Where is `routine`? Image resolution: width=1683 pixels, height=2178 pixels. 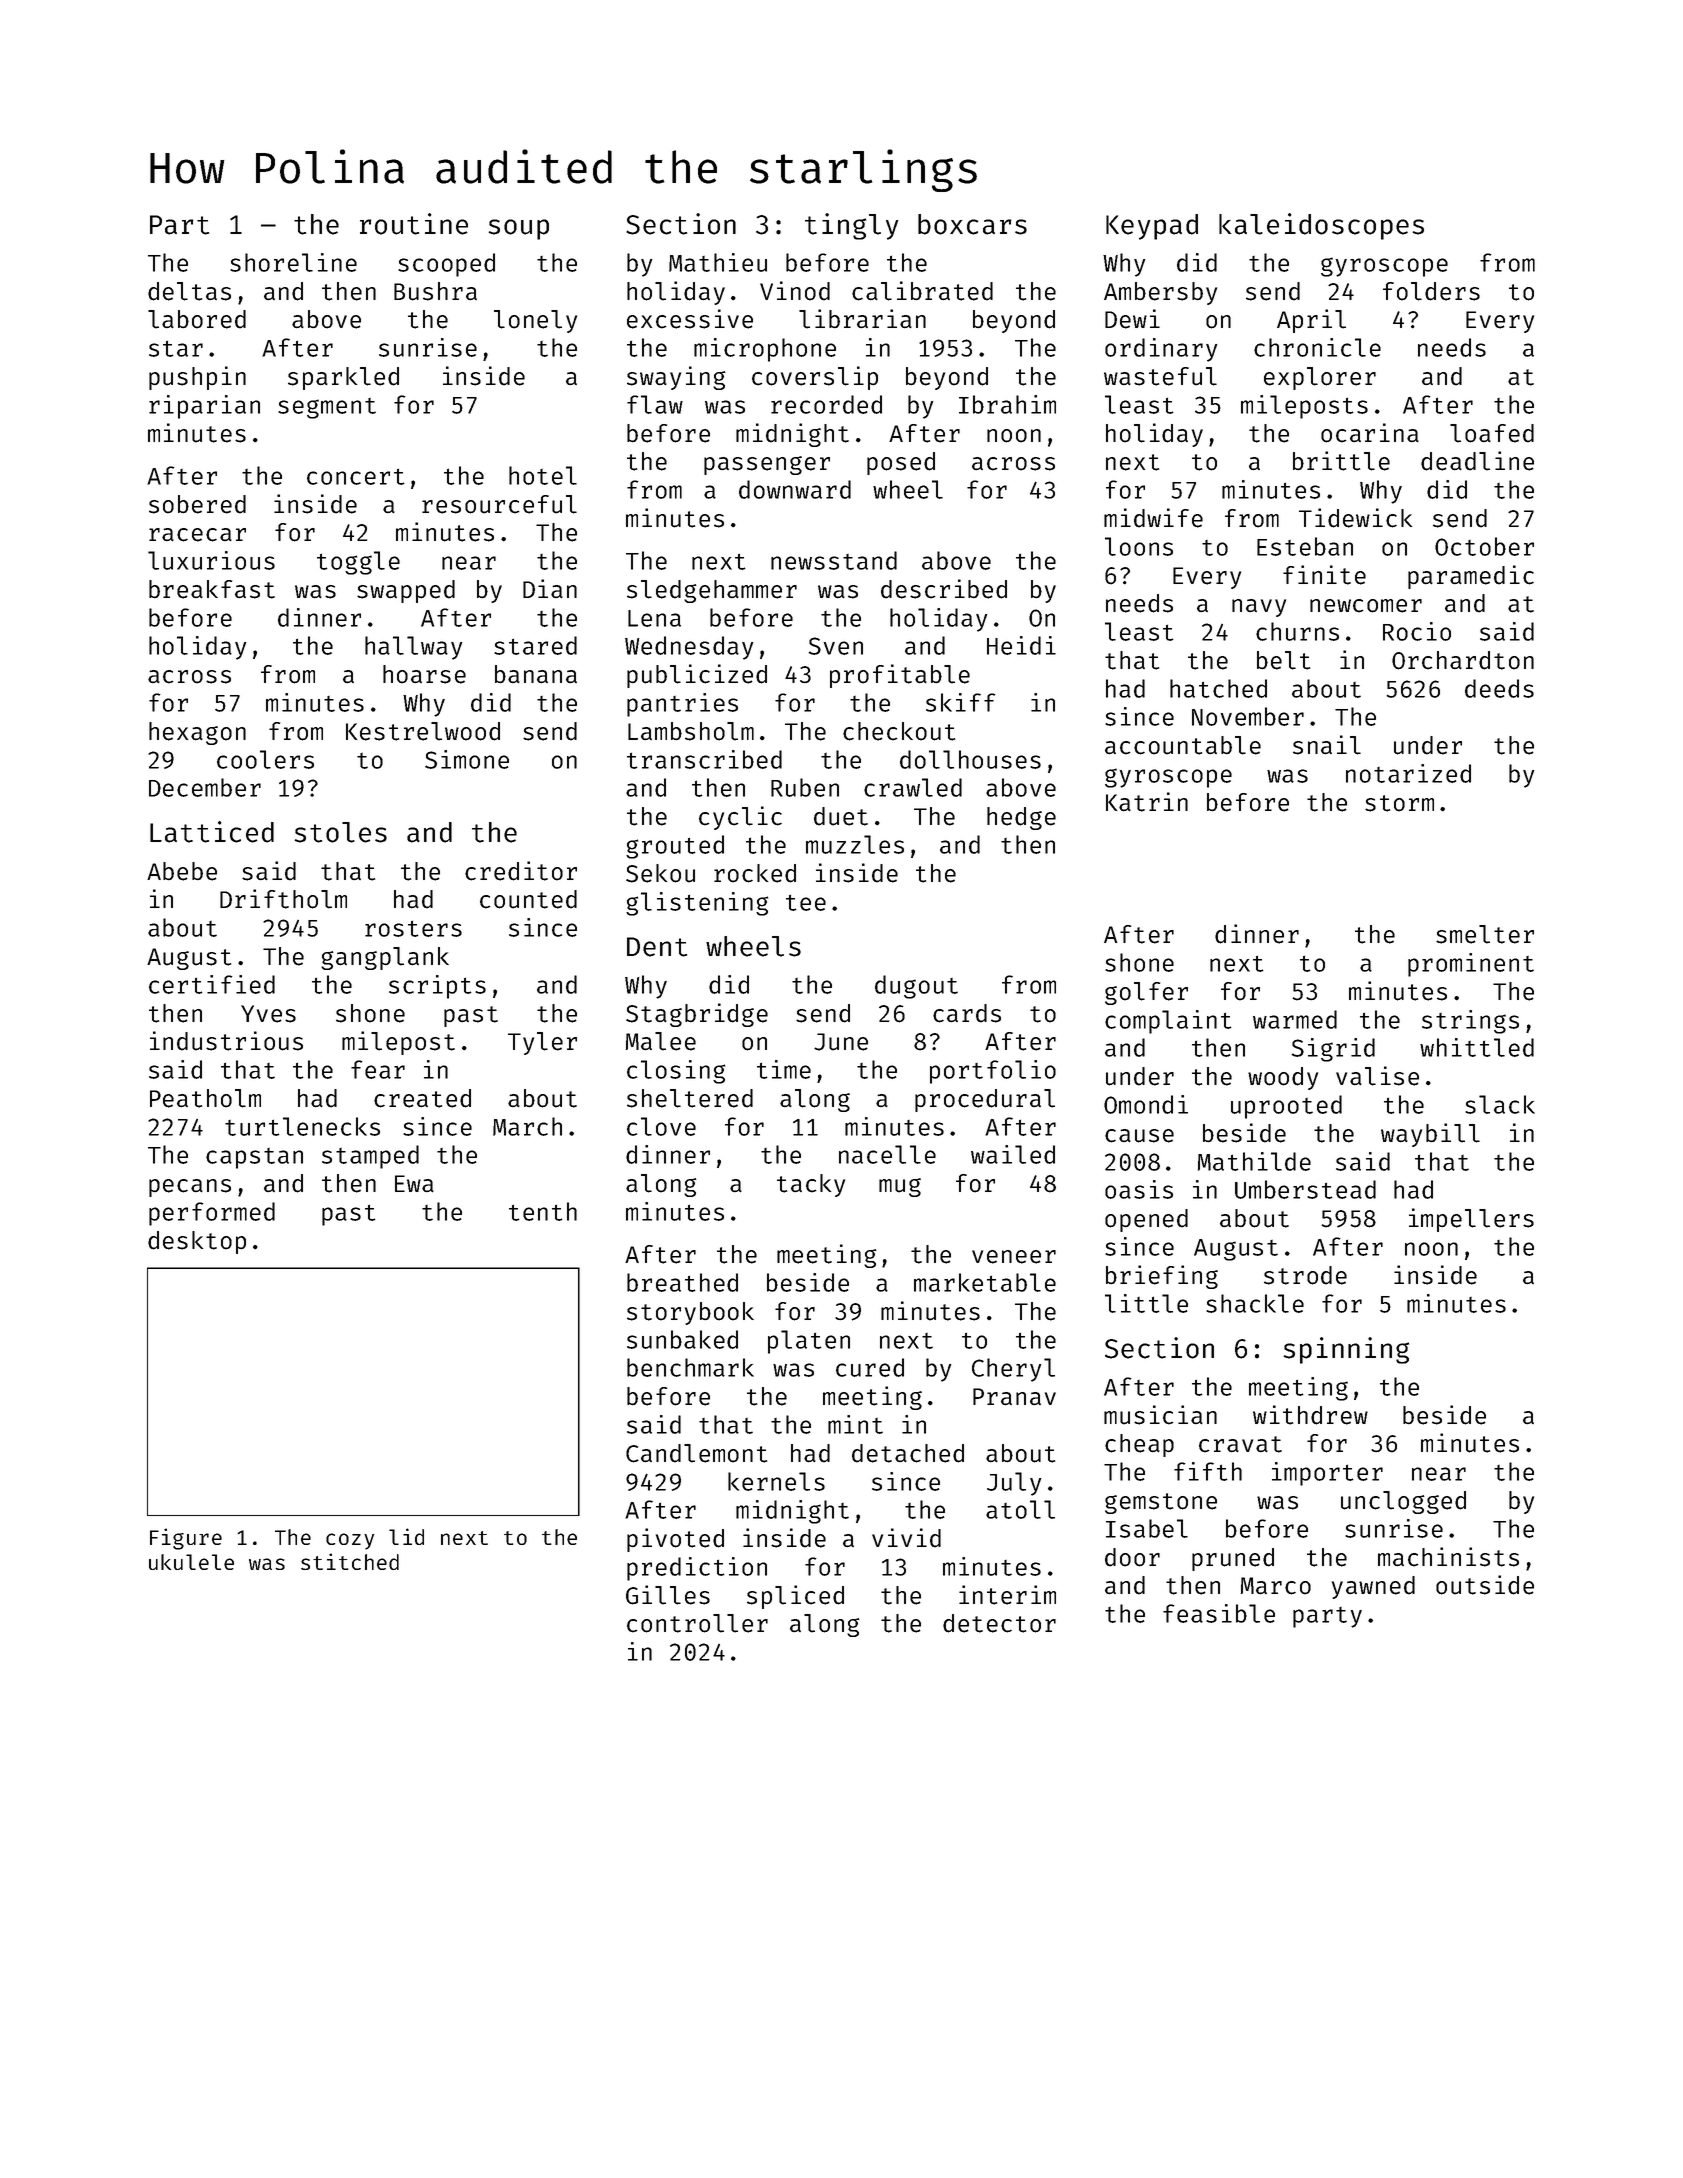
routine is located at coordinates (414, 224).
